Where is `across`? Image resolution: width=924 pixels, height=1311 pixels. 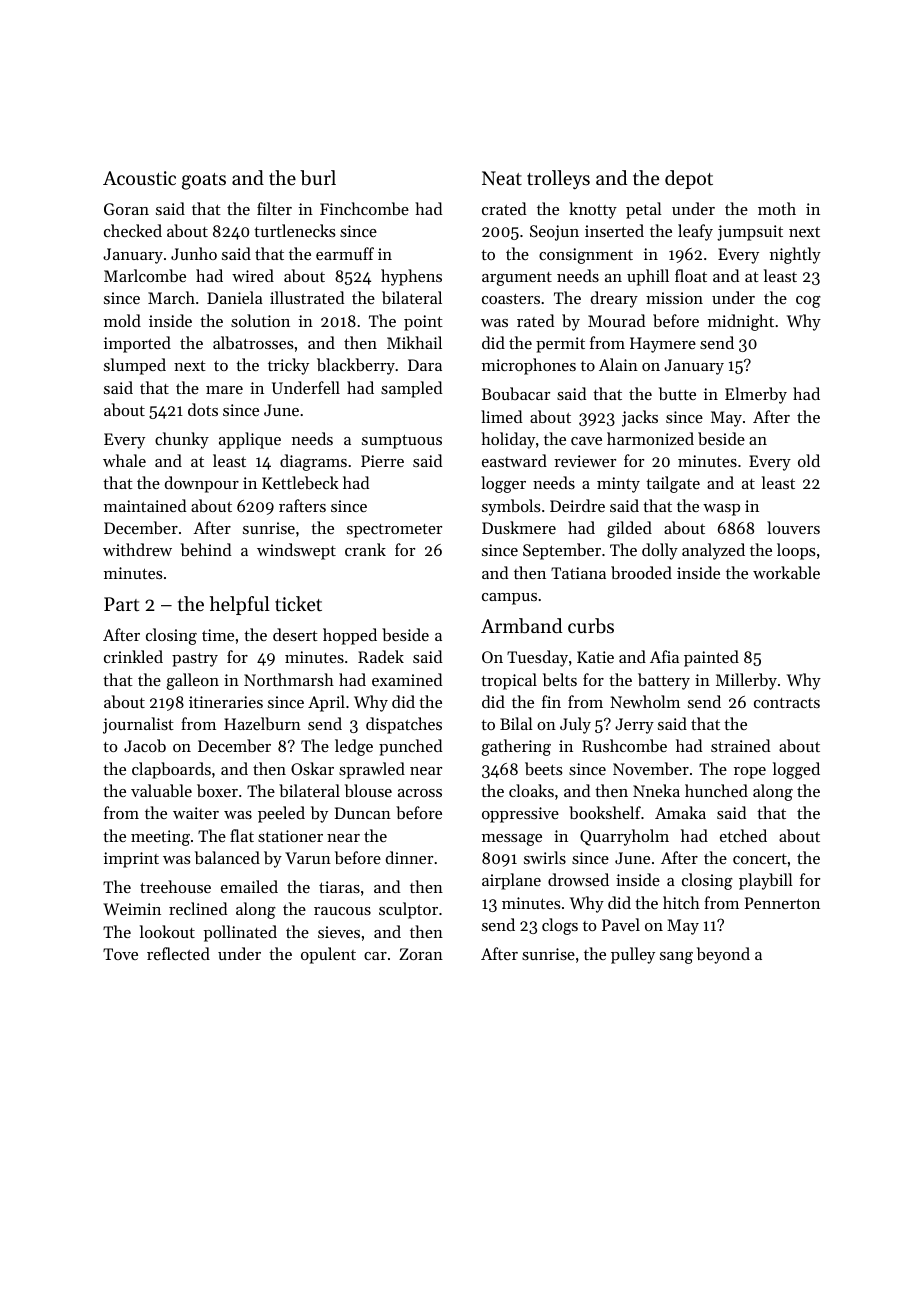
across is located at coordinates (420, 793).
